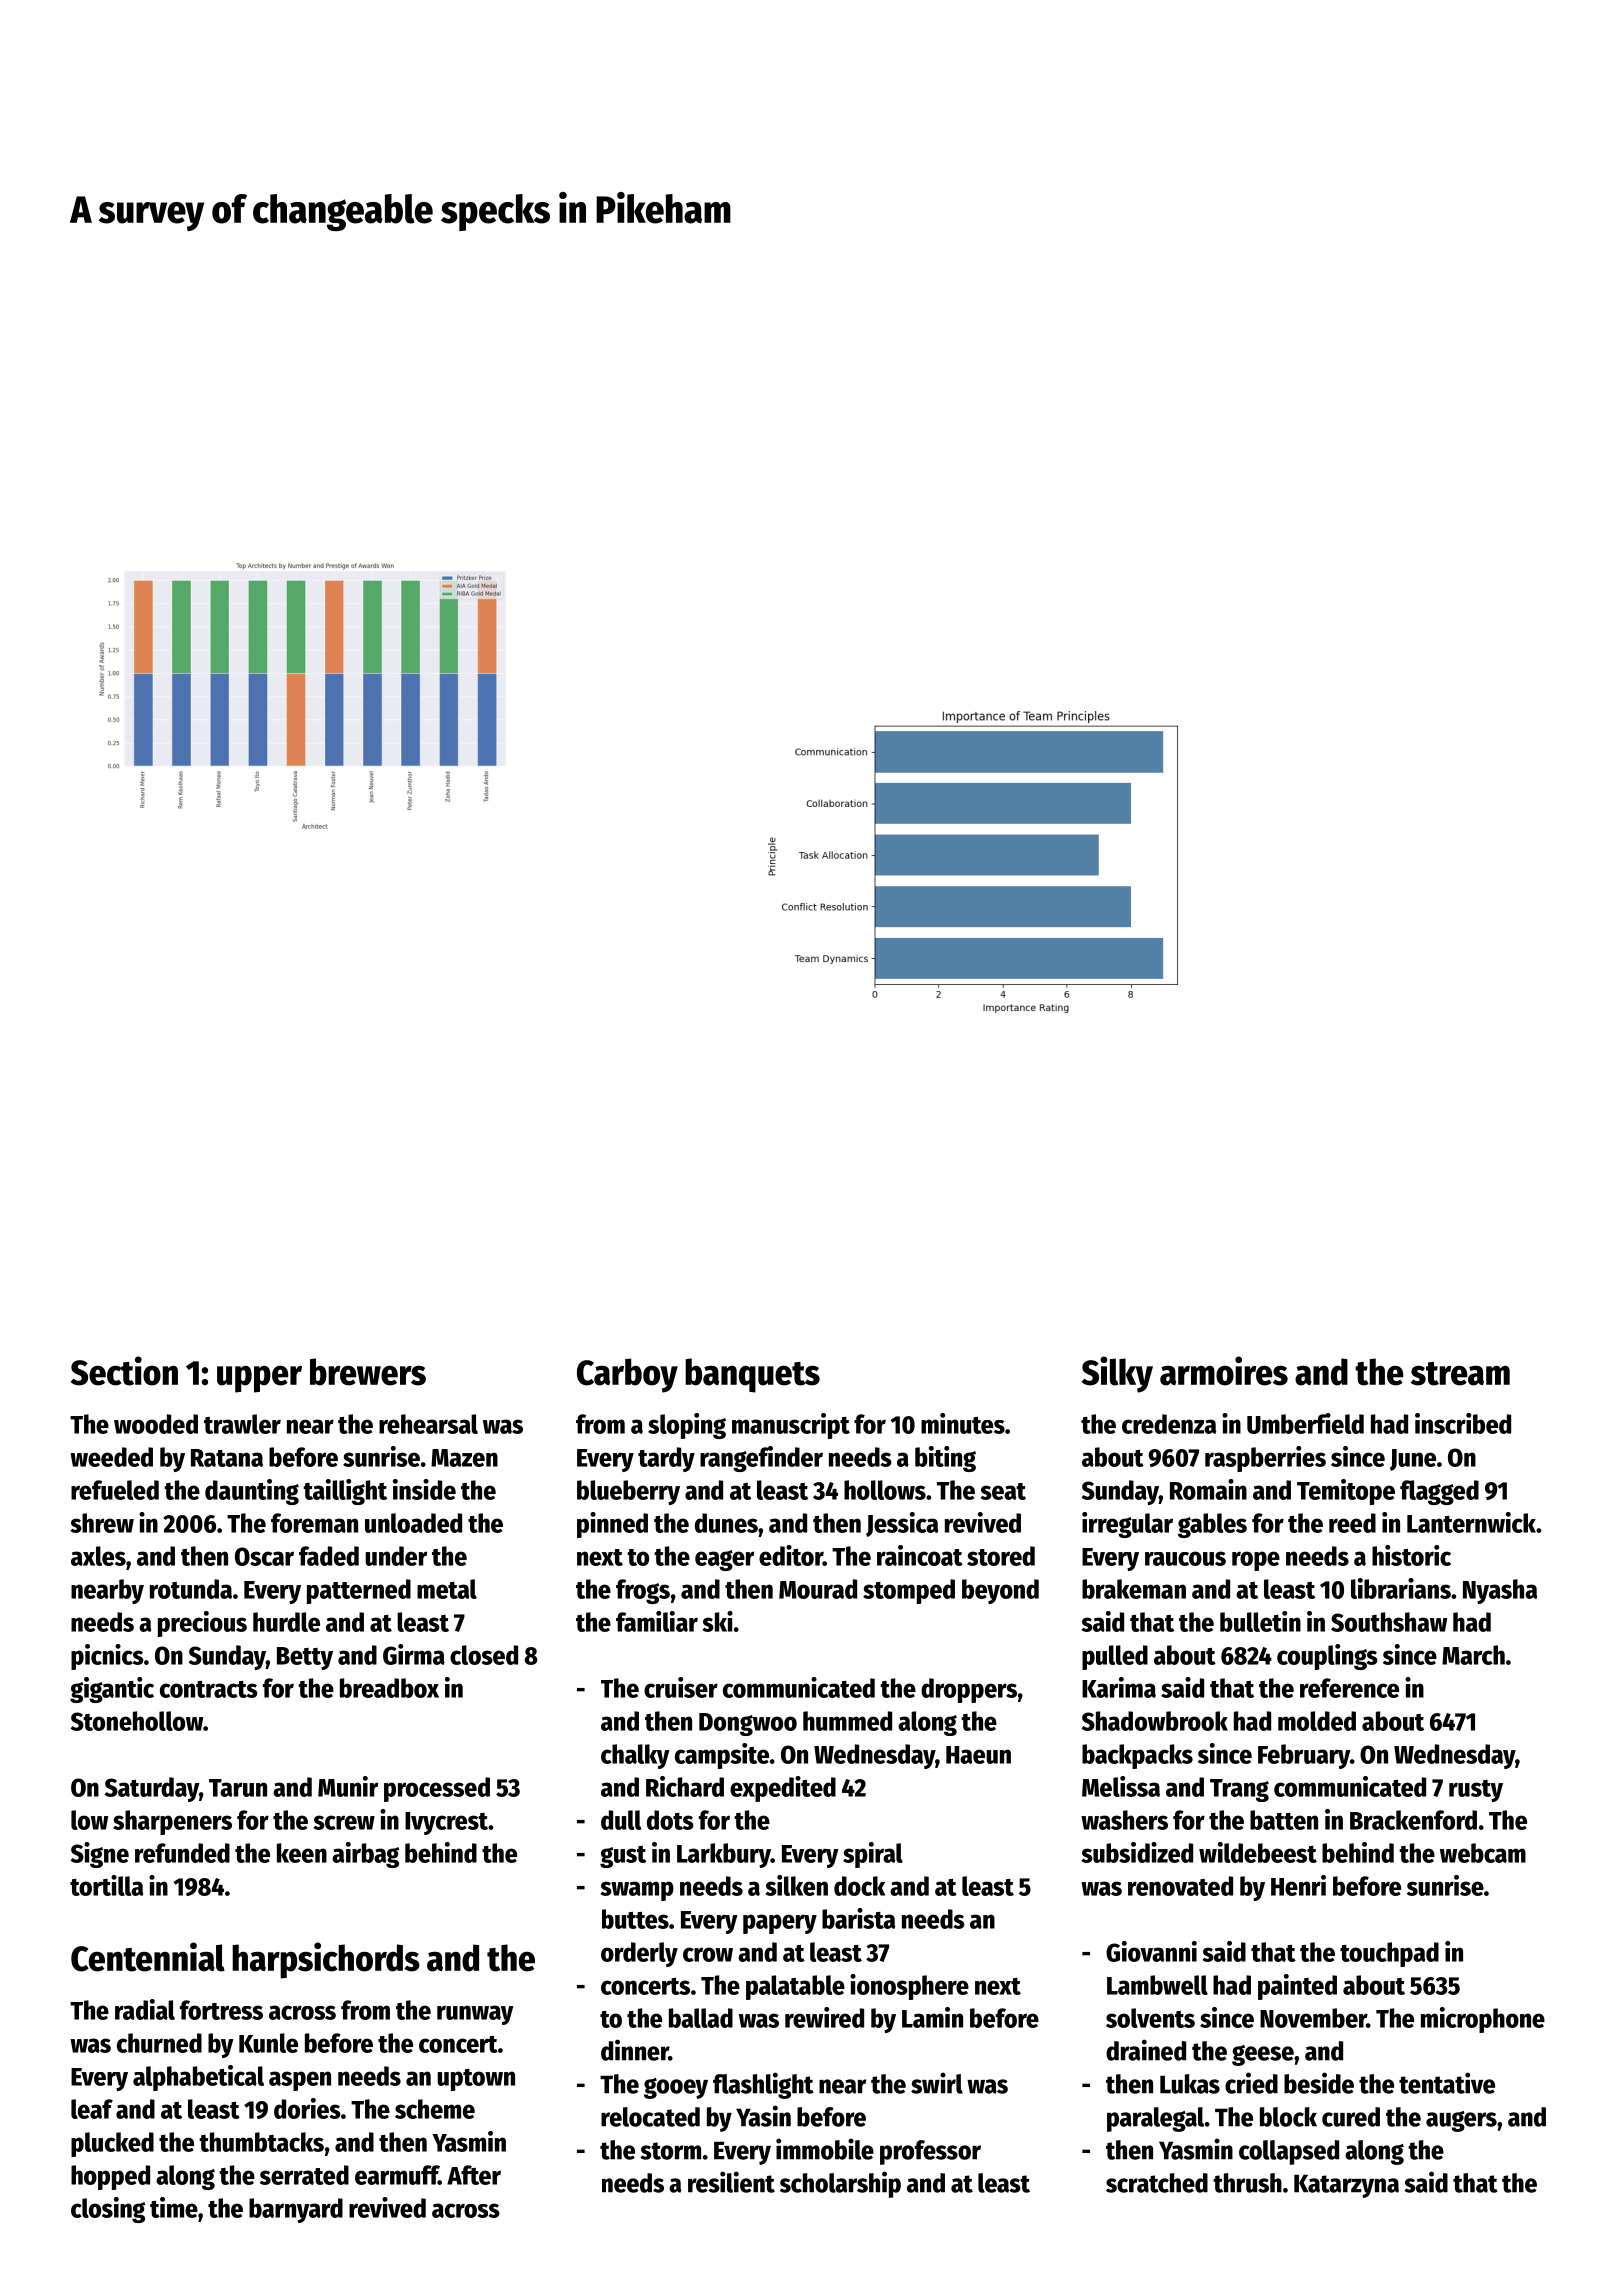  Describe the element at coordinates (1463, 1423) in the screenshot. I see `inscribed` at that location.
